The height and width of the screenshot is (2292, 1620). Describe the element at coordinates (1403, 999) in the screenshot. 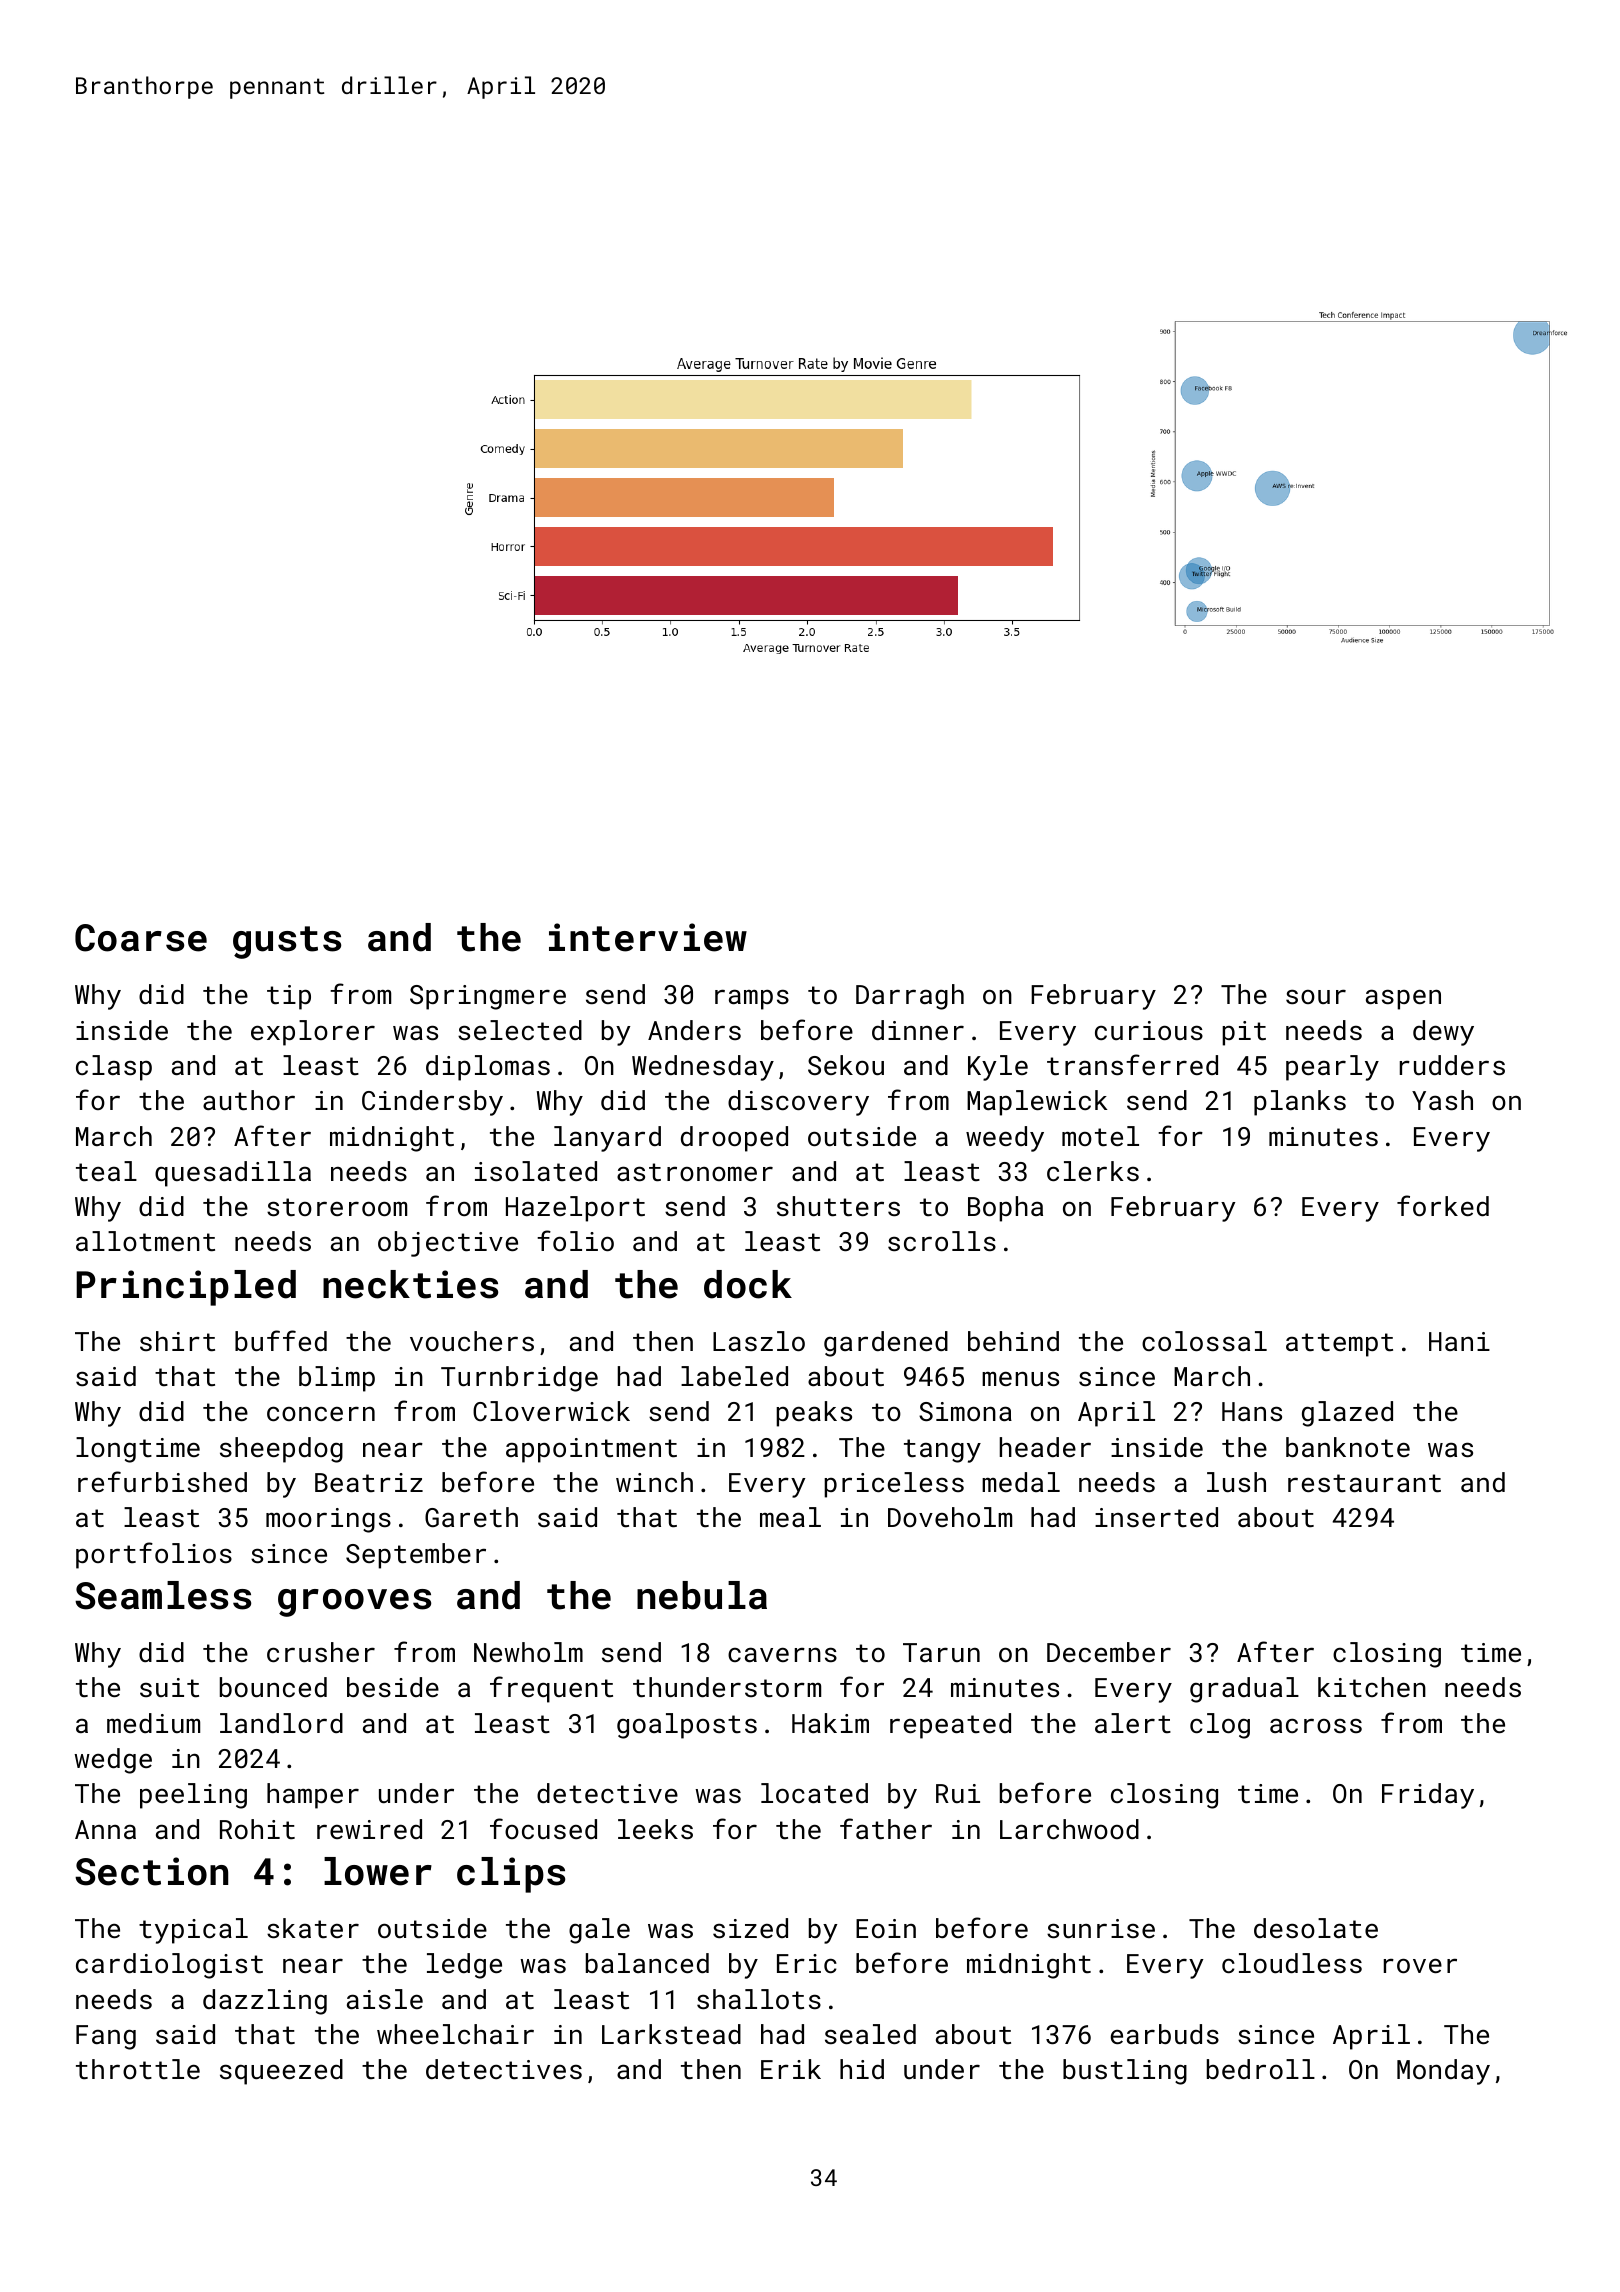

I see `aspen` at that location.
